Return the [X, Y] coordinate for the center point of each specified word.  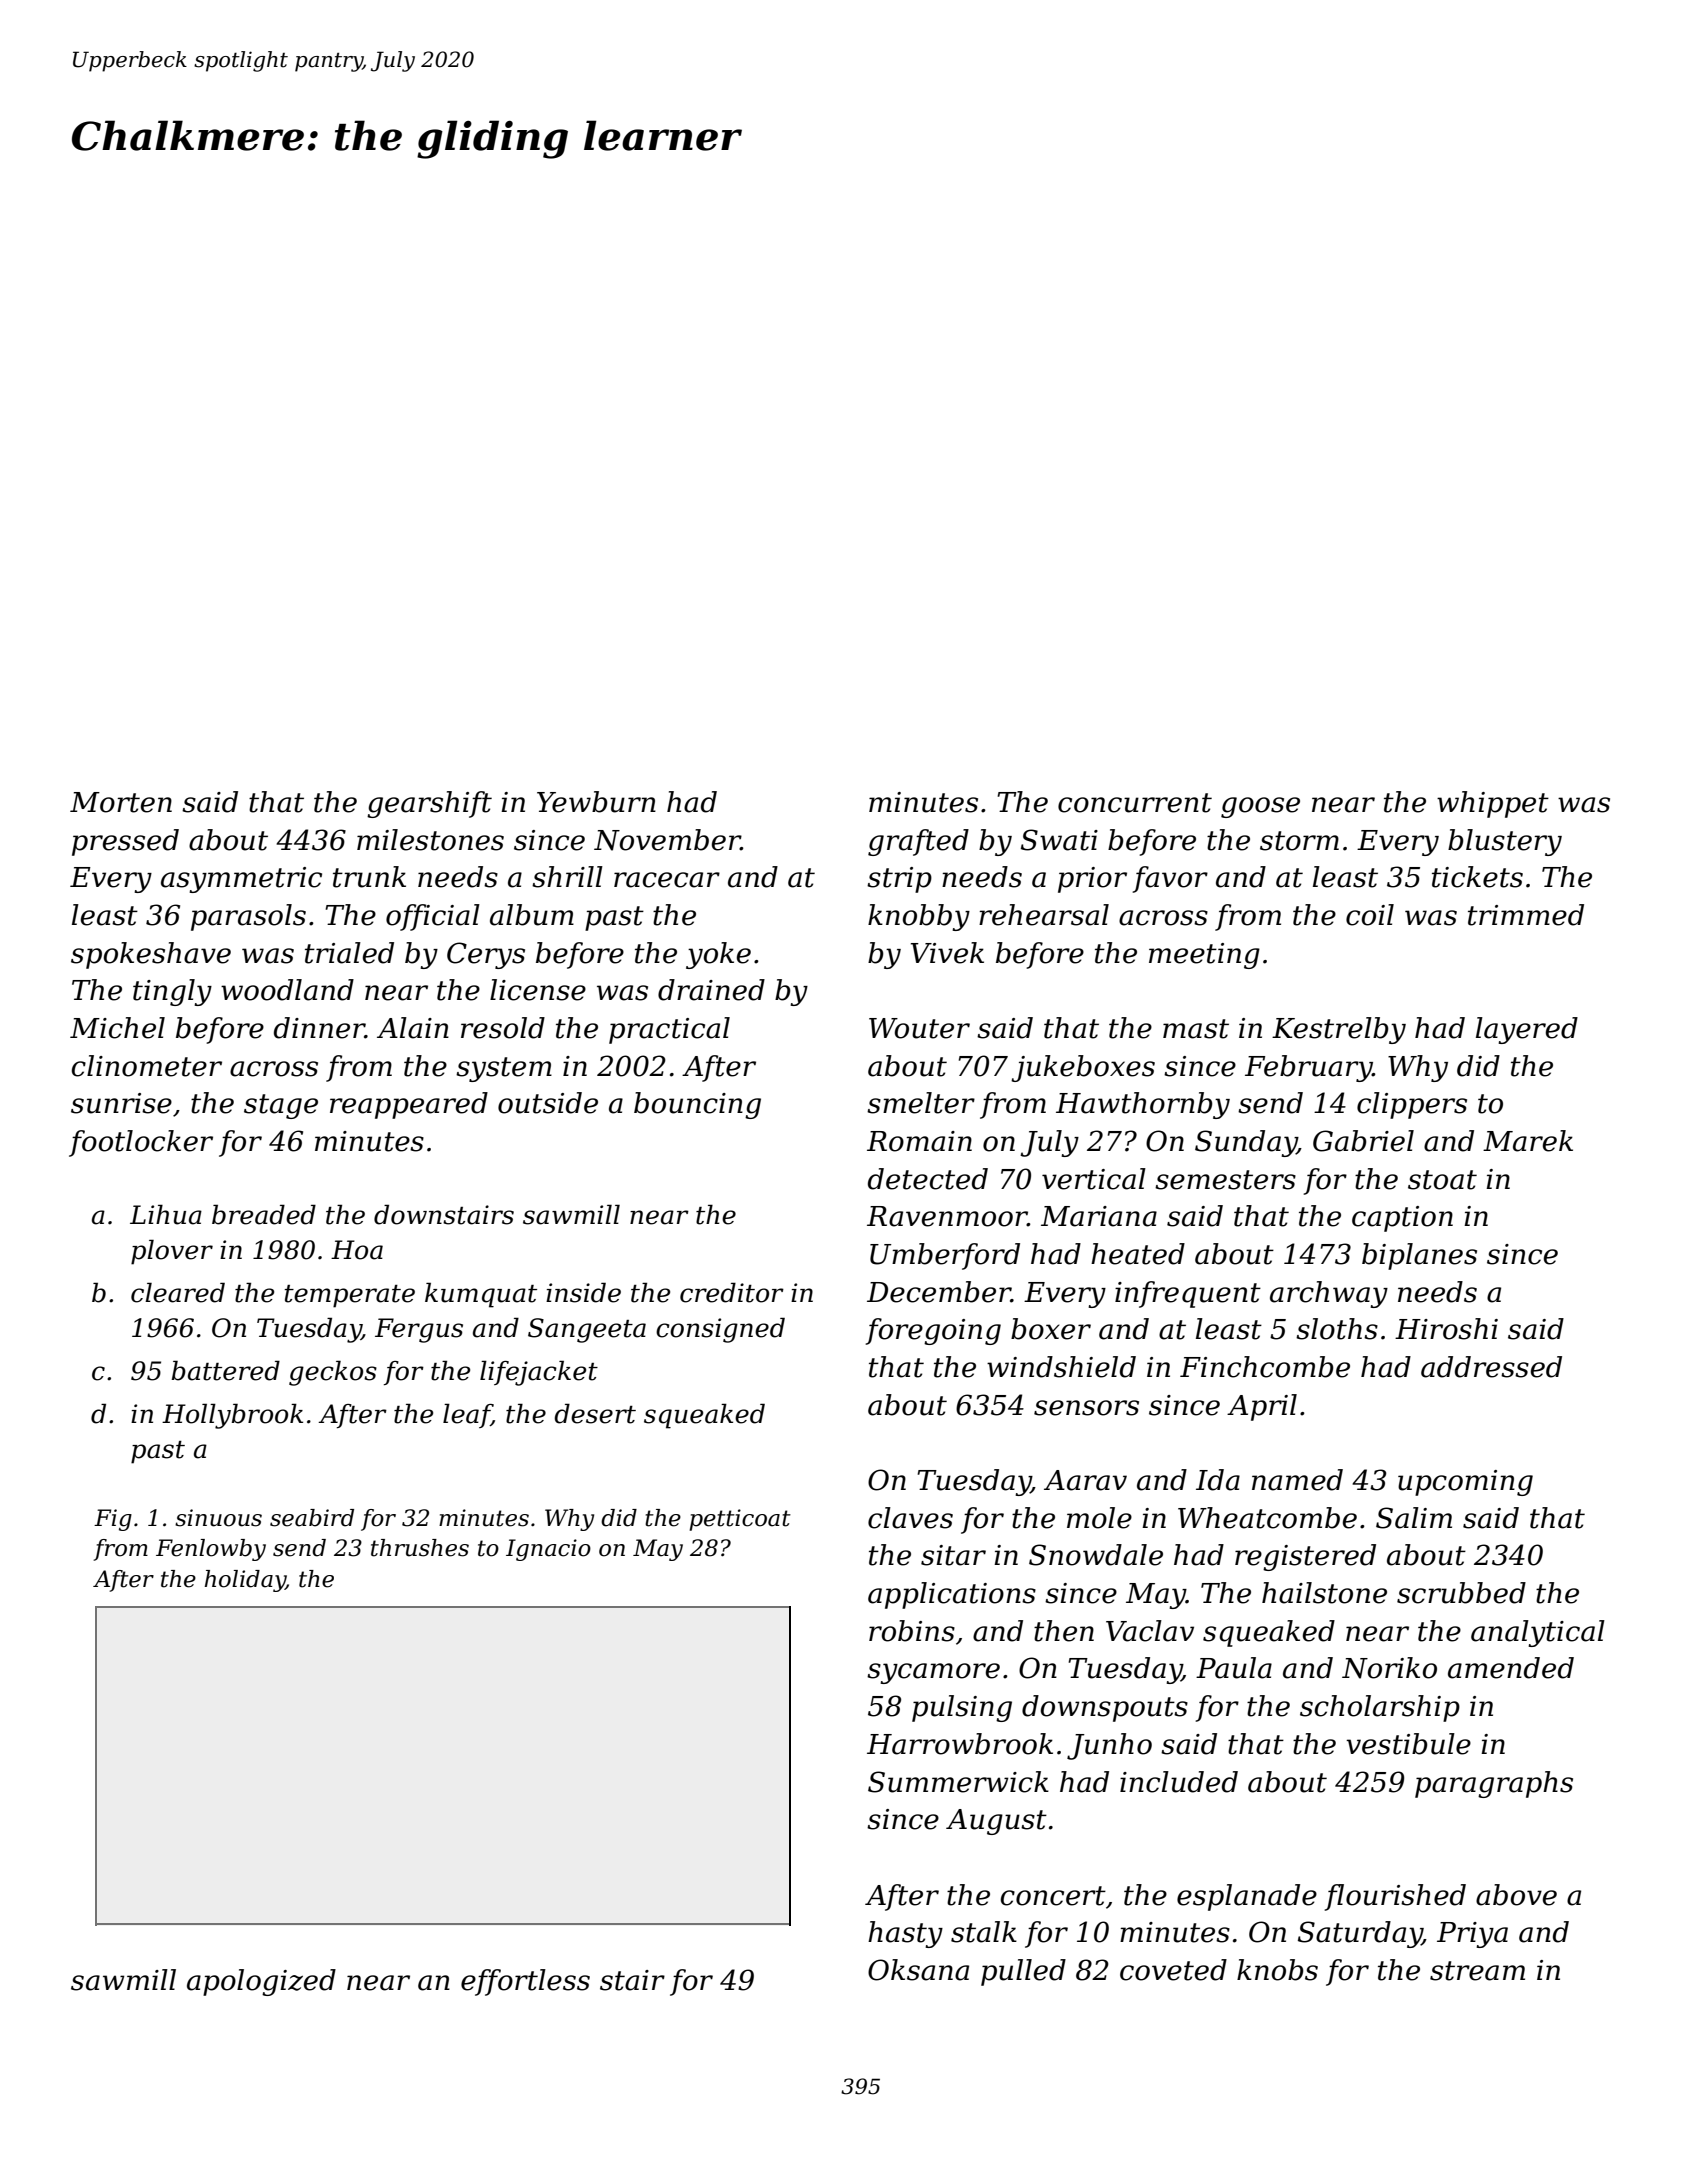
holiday [245, 1581]
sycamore [933, 1673]
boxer [1051, 1329]
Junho [1109, 1746]
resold [503, 1028]
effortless [525, 1982]
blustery [1505, 842]
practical [669, 1030]
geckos [333, 1373]
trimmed [1526, 915]
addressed [1491, 1367]
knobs [1277, 1970]
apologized [261, 1982]
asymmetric [241, 880]
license [538, 990]
